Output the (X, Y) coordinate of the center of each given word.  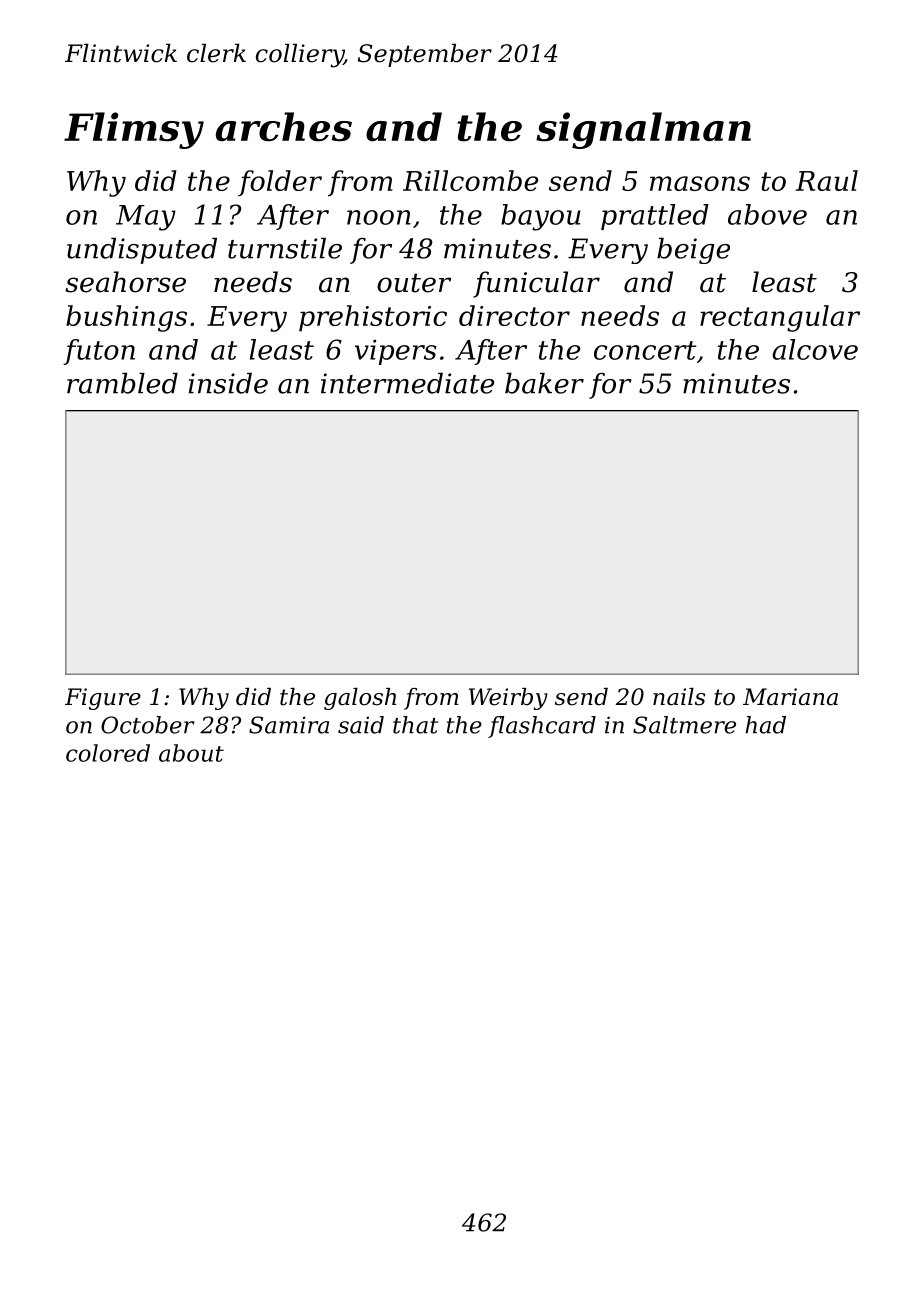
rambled (122, 383)
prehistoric (373, 318)
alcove (815, 349)
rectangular (780, 318)
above (767, 214)
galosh (360, 699)
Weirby (508, 699)
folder (280, 183)
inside (228, 383)
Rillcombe (470, 180)
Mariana (790, 697)
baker (544, 383)
